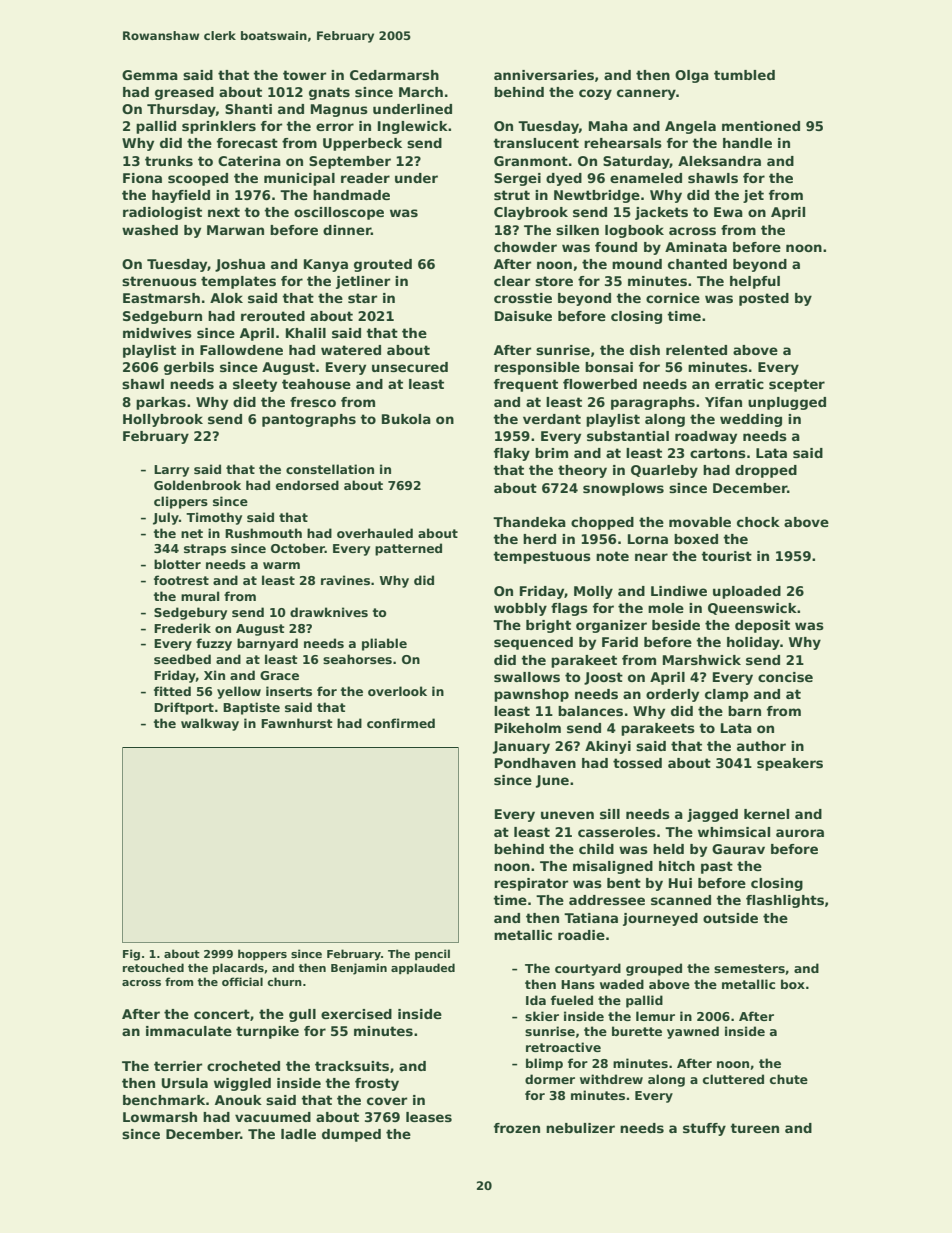 Image resolution: width=952 pixels, height=1233 pixels. Describe the element at coordinates (764, 299) in the page. I see `posted` at that location.
